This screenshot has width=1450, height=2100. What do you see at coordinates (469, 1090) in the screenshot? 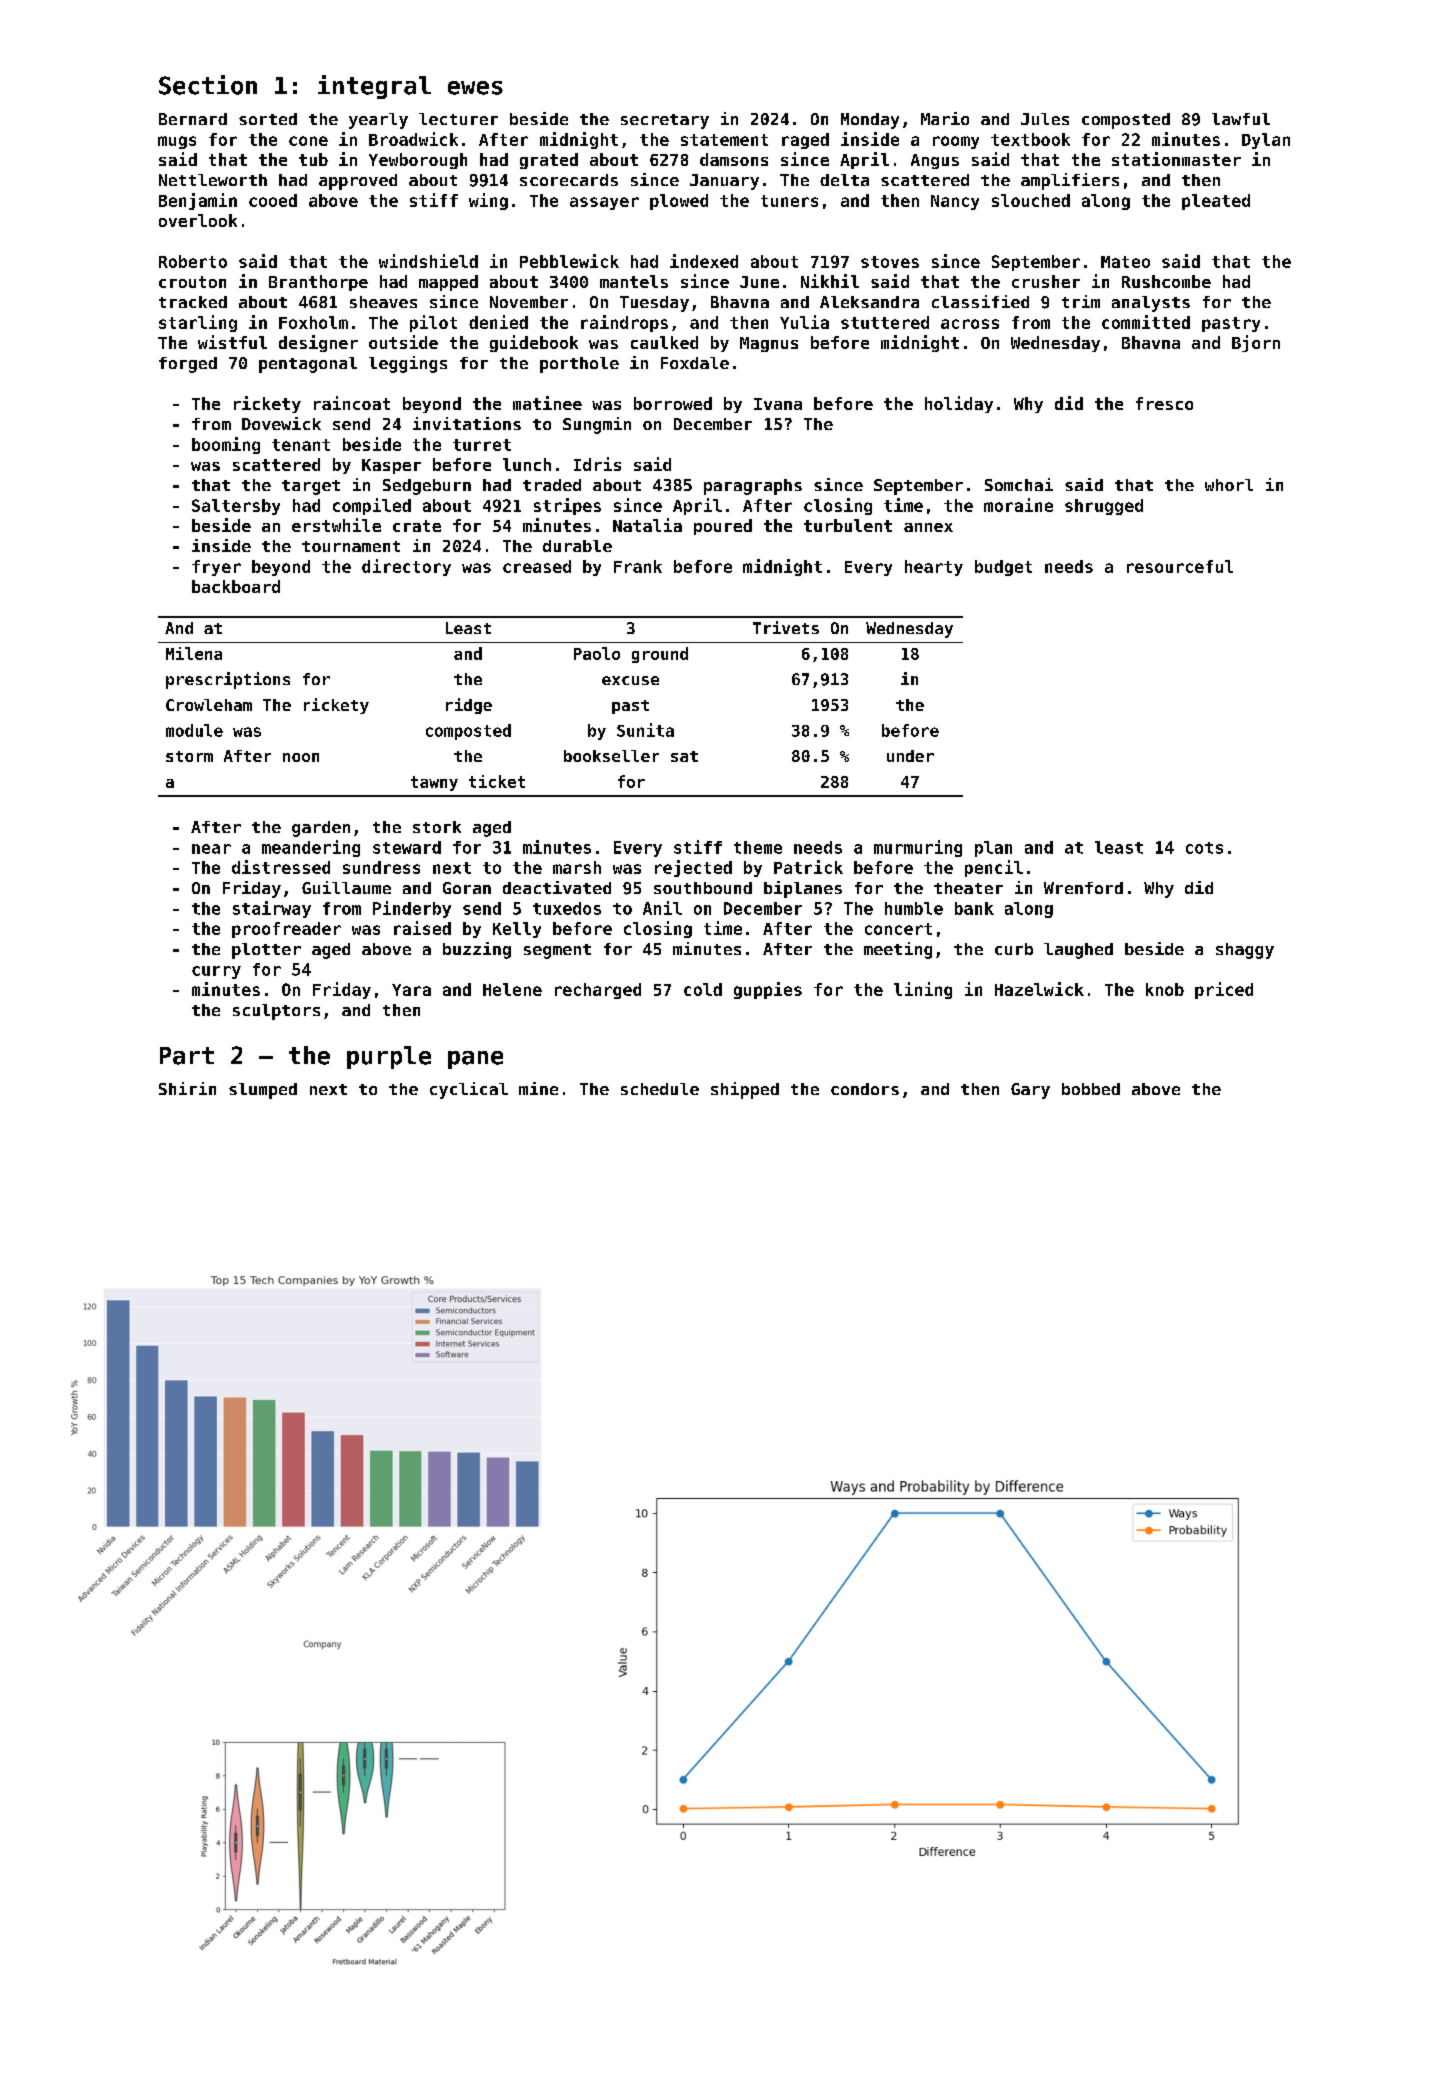
I see `cyclical` at bounding box center [469, 1090].
